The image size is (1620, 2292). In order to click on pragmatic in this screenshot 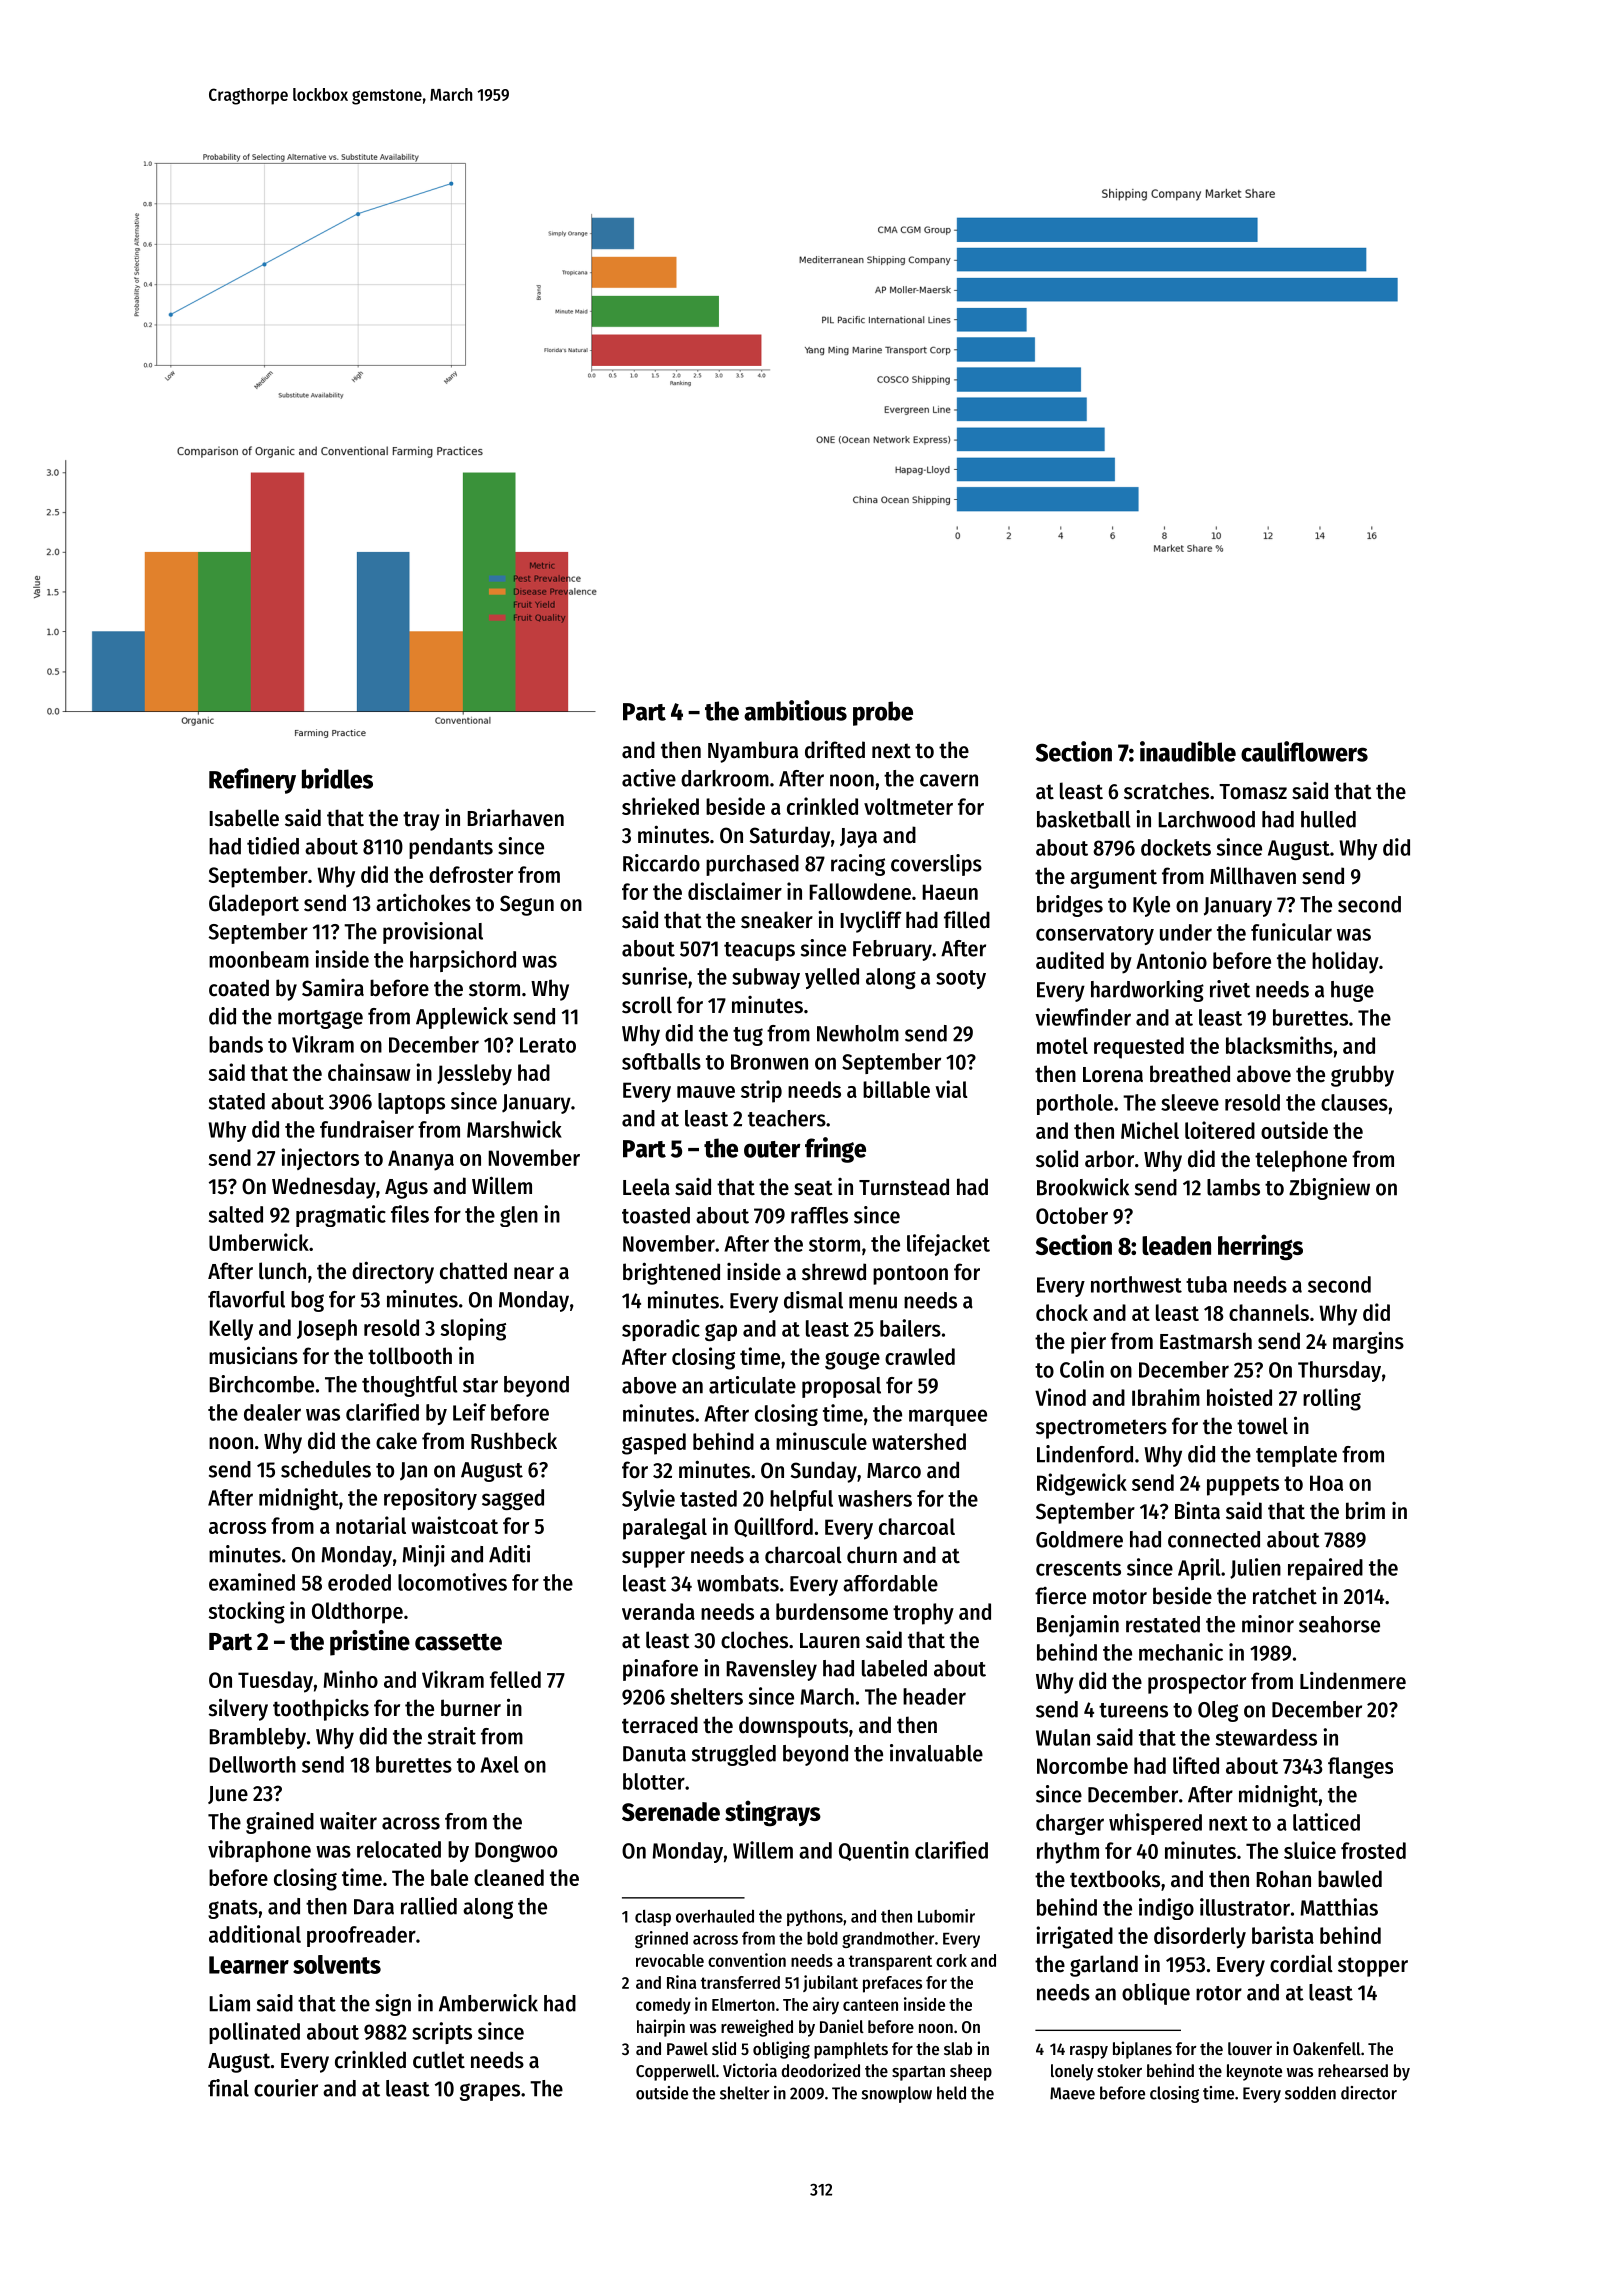, I will do `click(341, 1216)`.
